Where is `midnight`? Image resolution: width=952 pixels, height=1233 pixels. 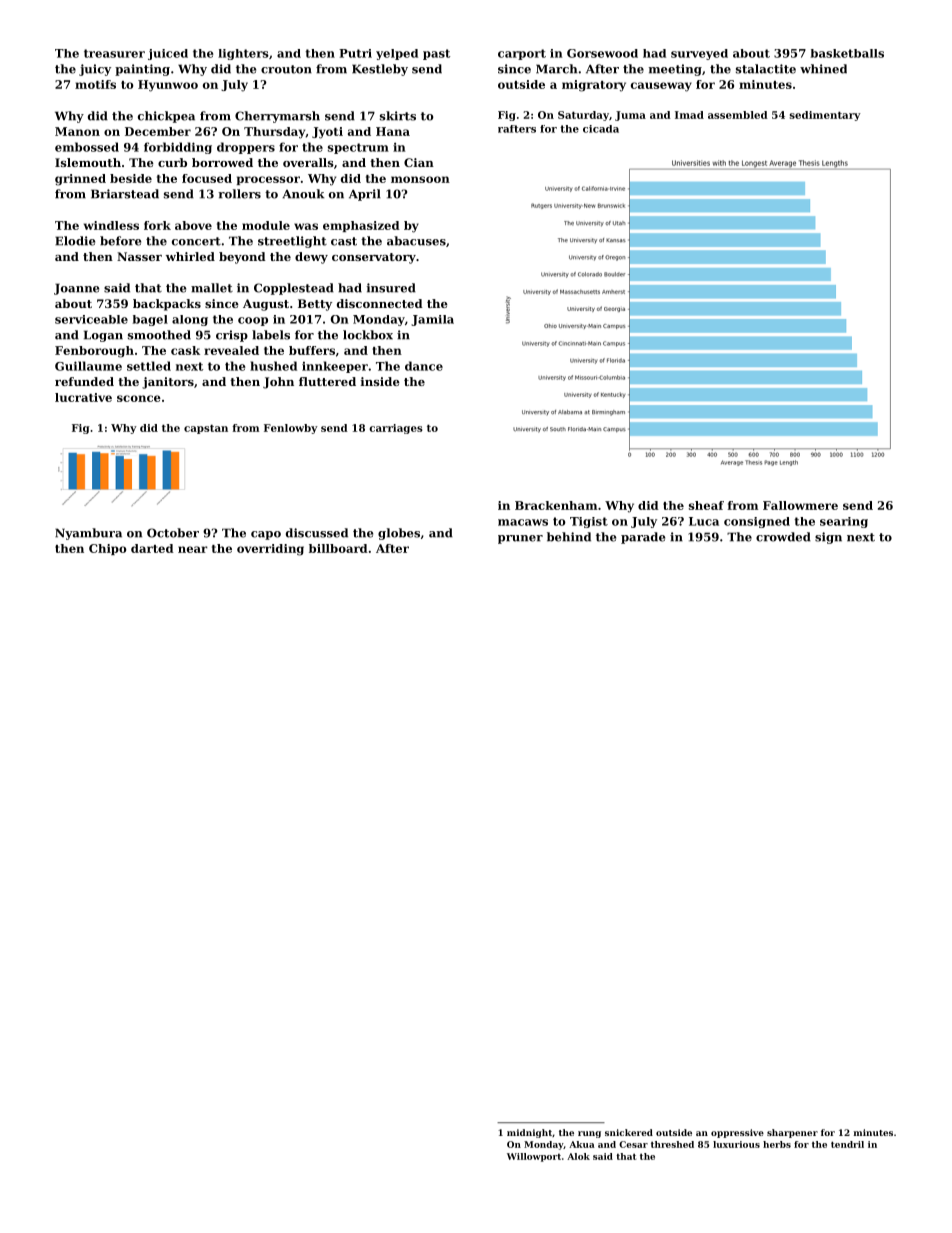 midnight is located at coordinates (529, 1133).
